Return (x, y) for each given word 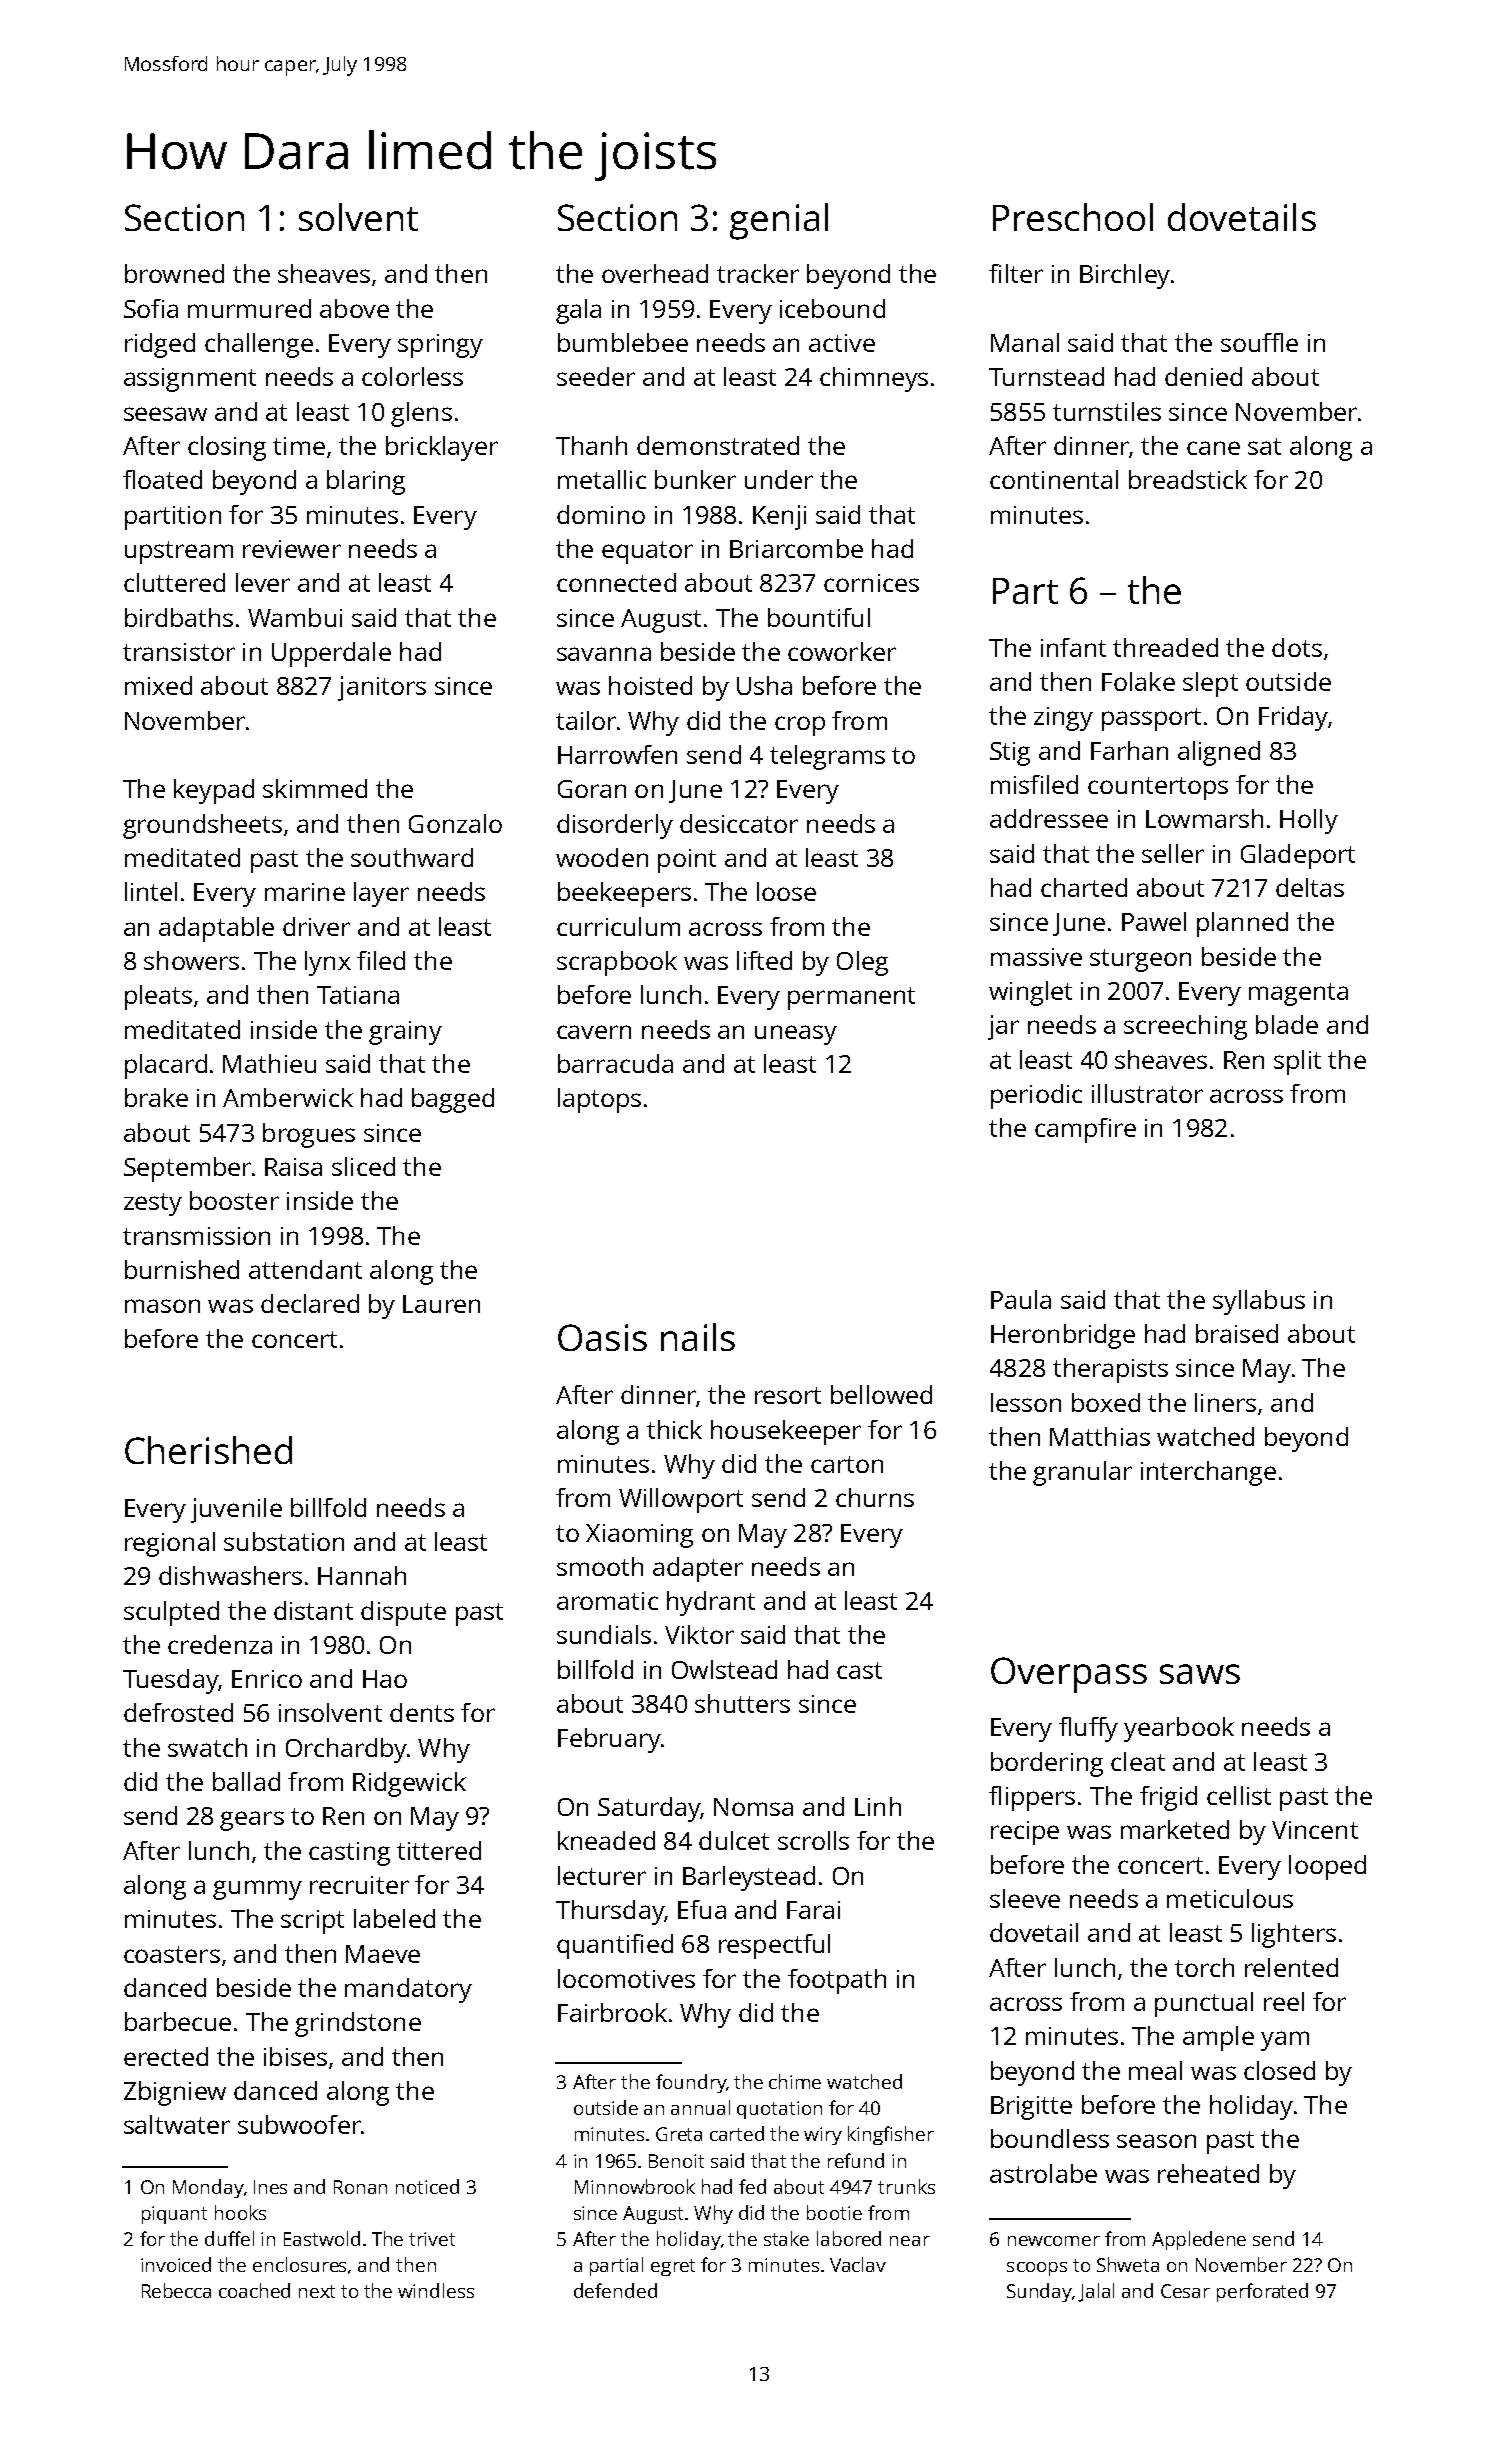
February (609, 1740)
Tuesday (170, 1681)
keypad (214, 791)
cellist (1239, 1795)
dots (1297, 647)
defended (615, 2290)
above (354, 308)
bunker (695, 479)
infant (1073, 647)
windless (436, 2290)
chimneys (874, 379)
